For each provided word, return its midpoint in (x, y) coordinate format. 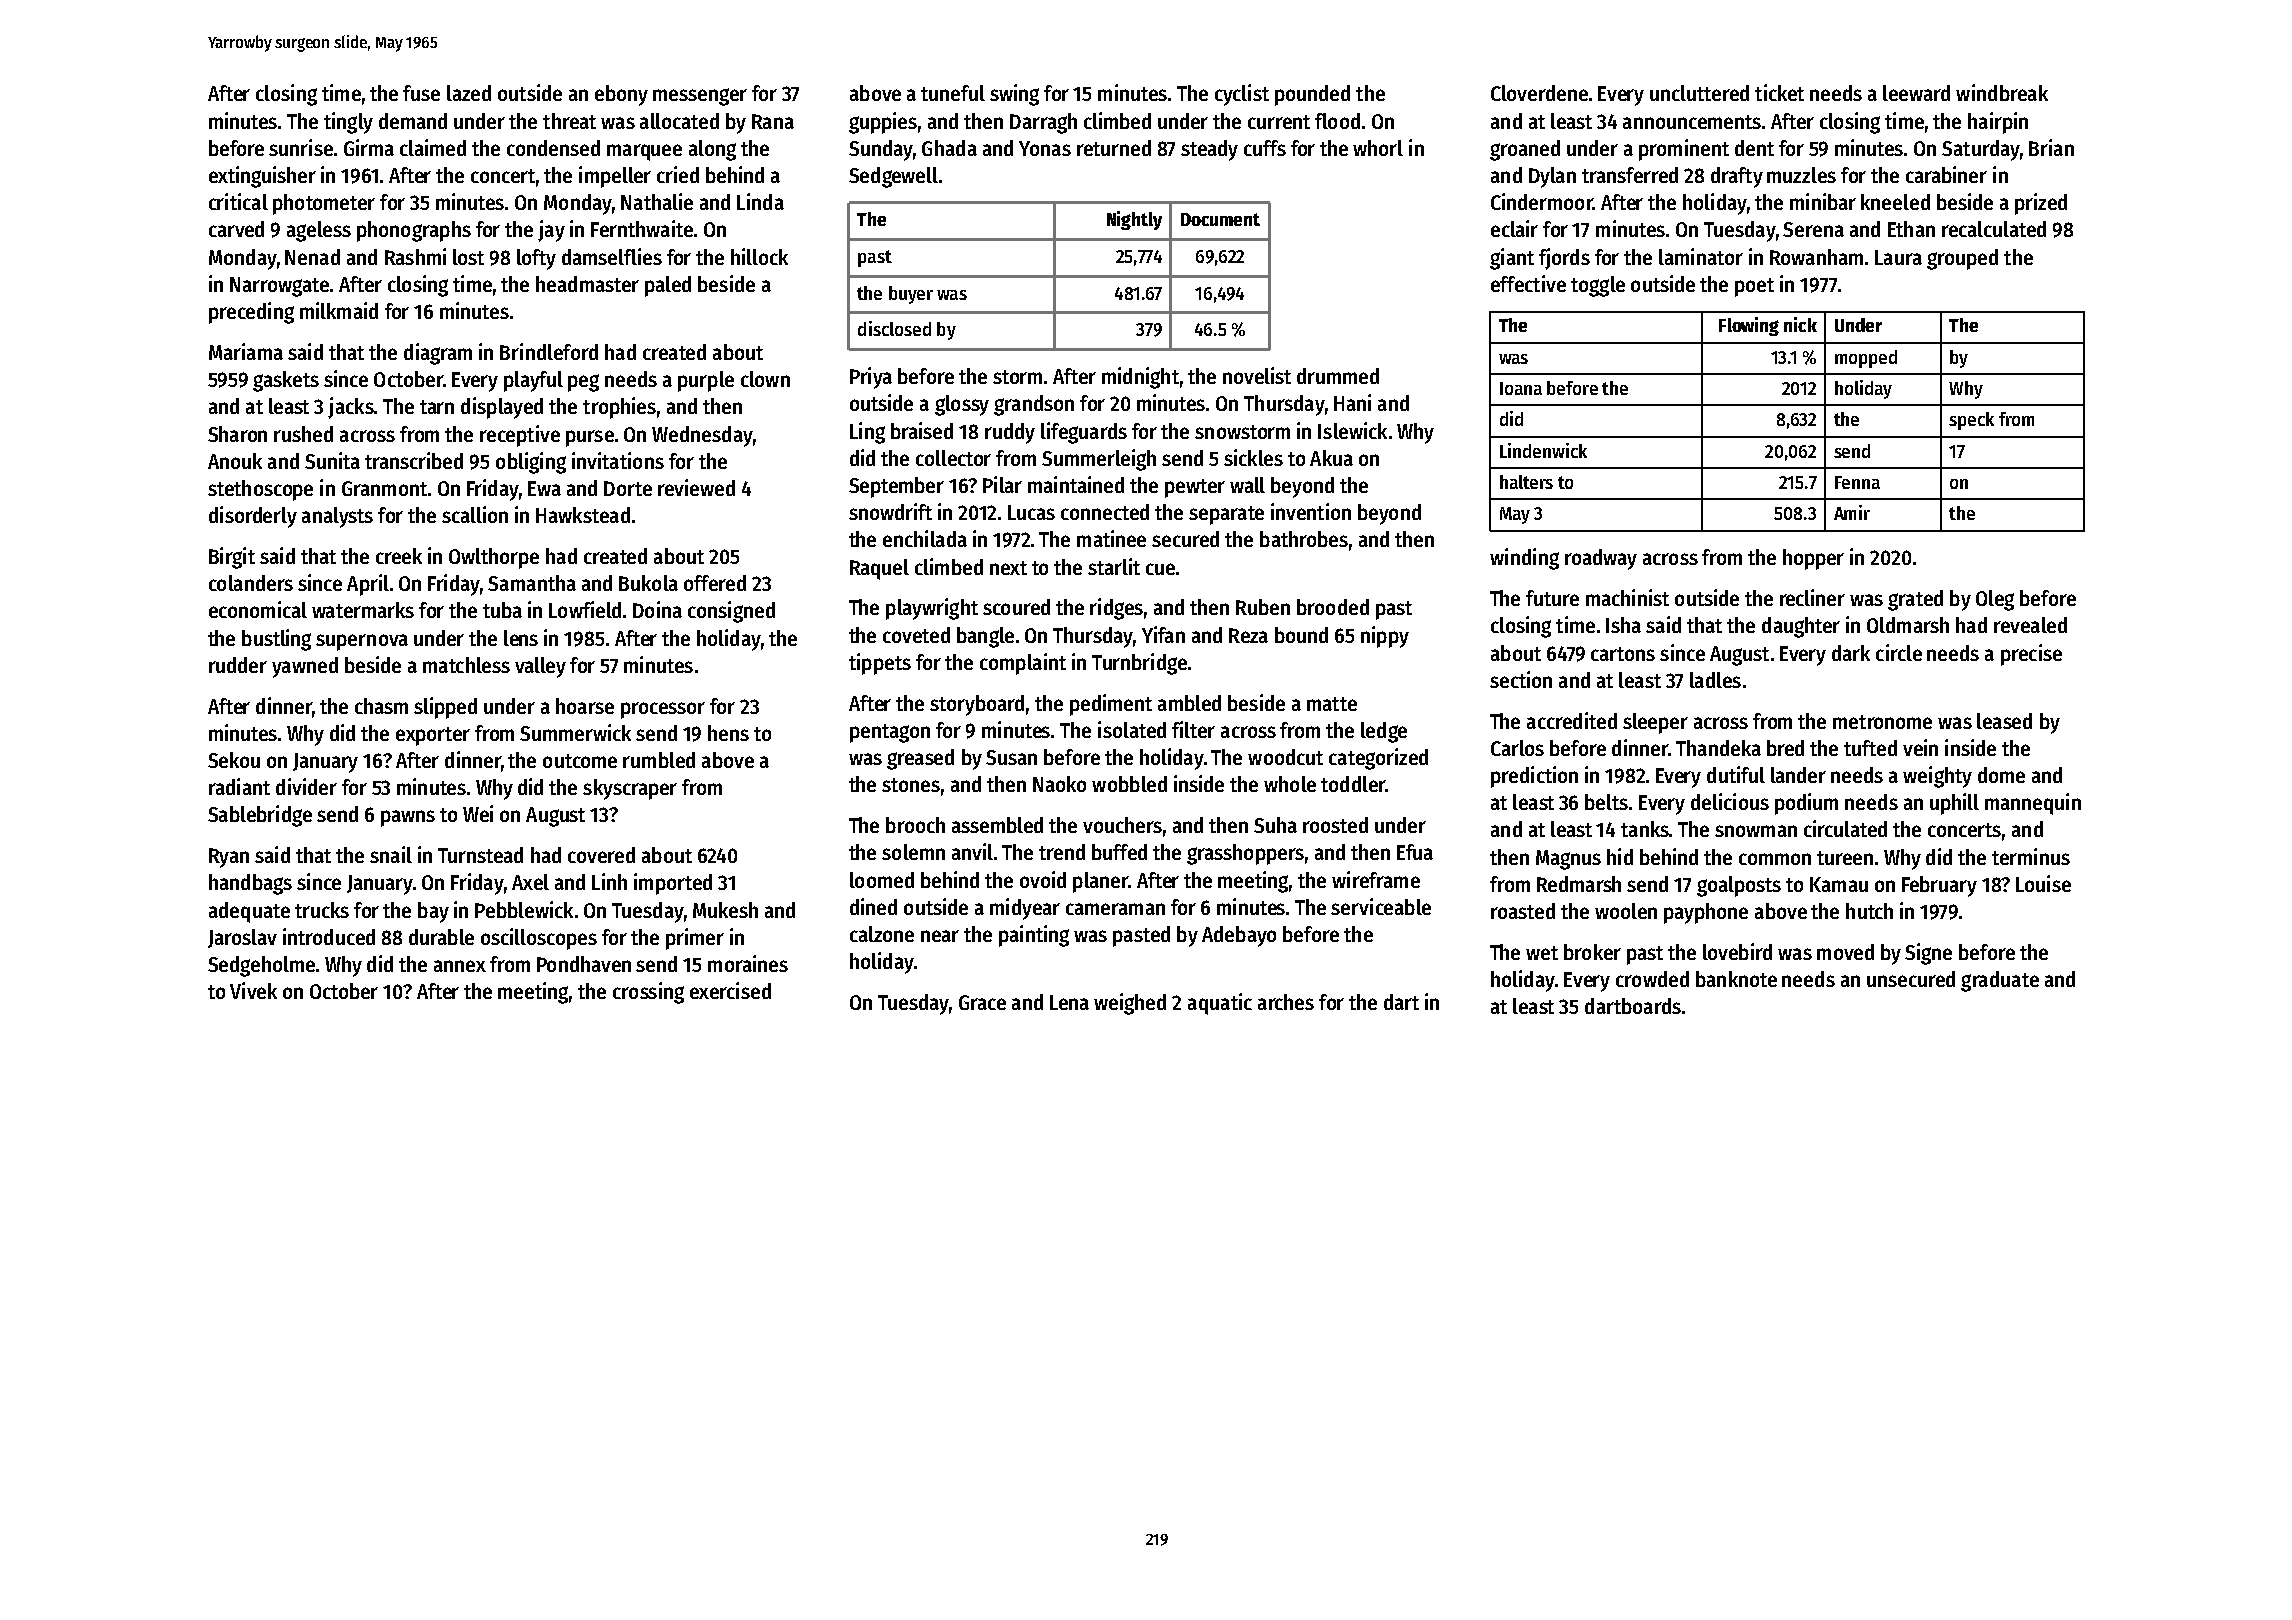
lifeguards (1084, 433)
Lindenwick (1543, 450)
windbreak (2002, 92)
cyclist (1242, 95)
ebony (621, 95)
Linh (609, 881)
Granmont (384, 488)
